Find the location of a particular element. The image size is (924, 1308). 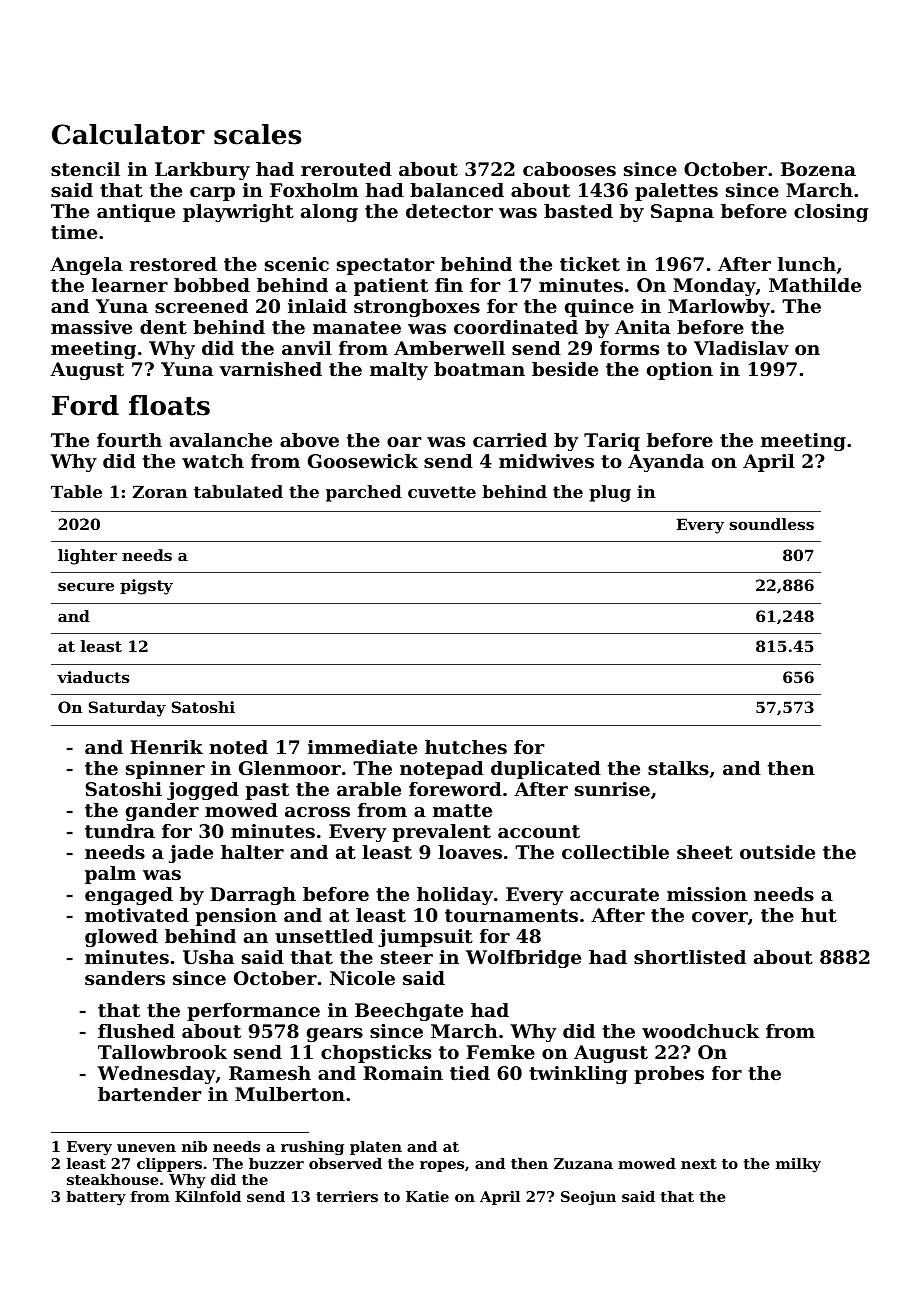

Saturday is located at coordinates (127, 709).
